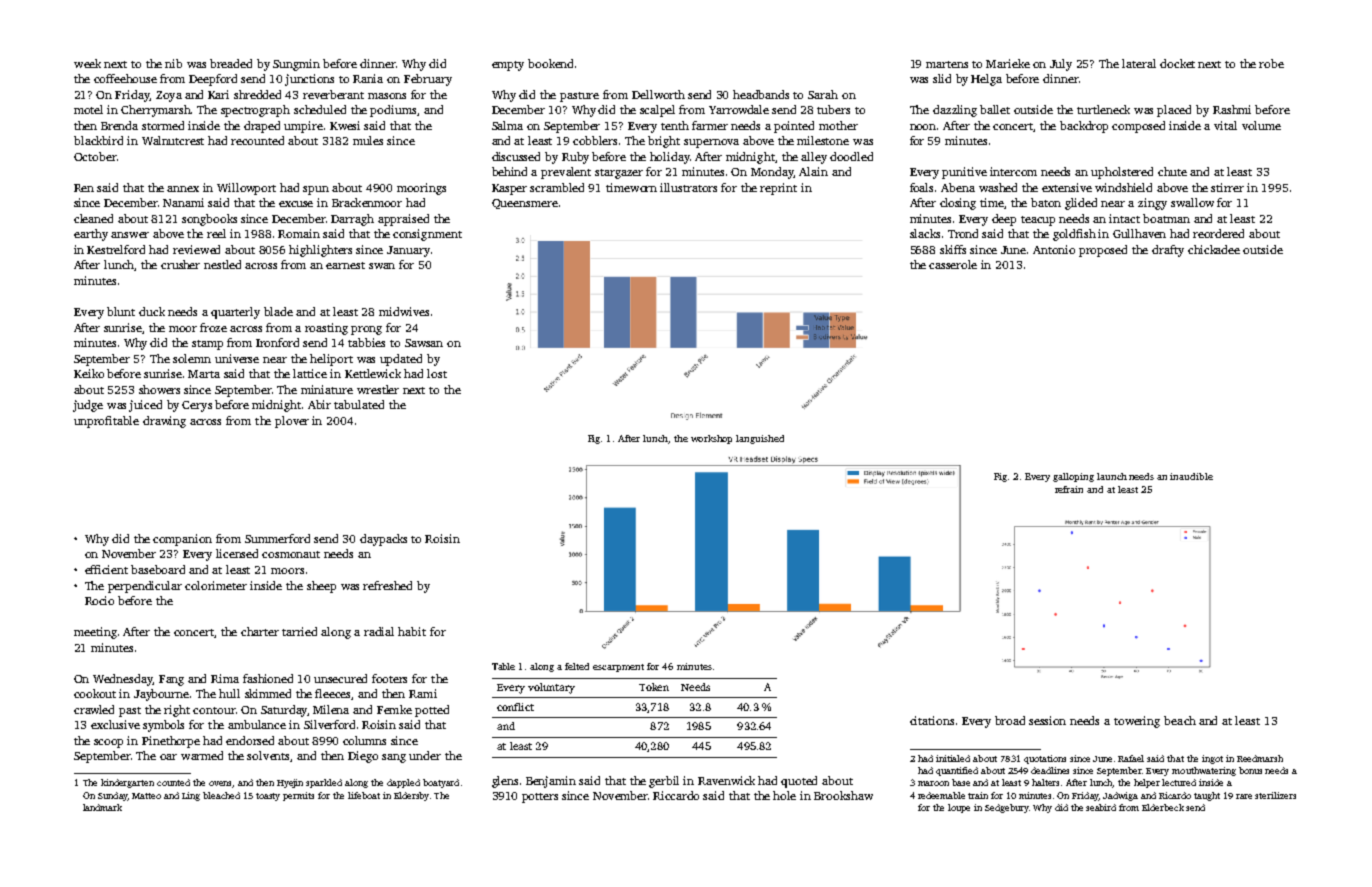 This document has height=887, width=1372. What do you see at coordinates (296, 65) in the document?
I see `Sungmin` at bounding box center [296, 65].
